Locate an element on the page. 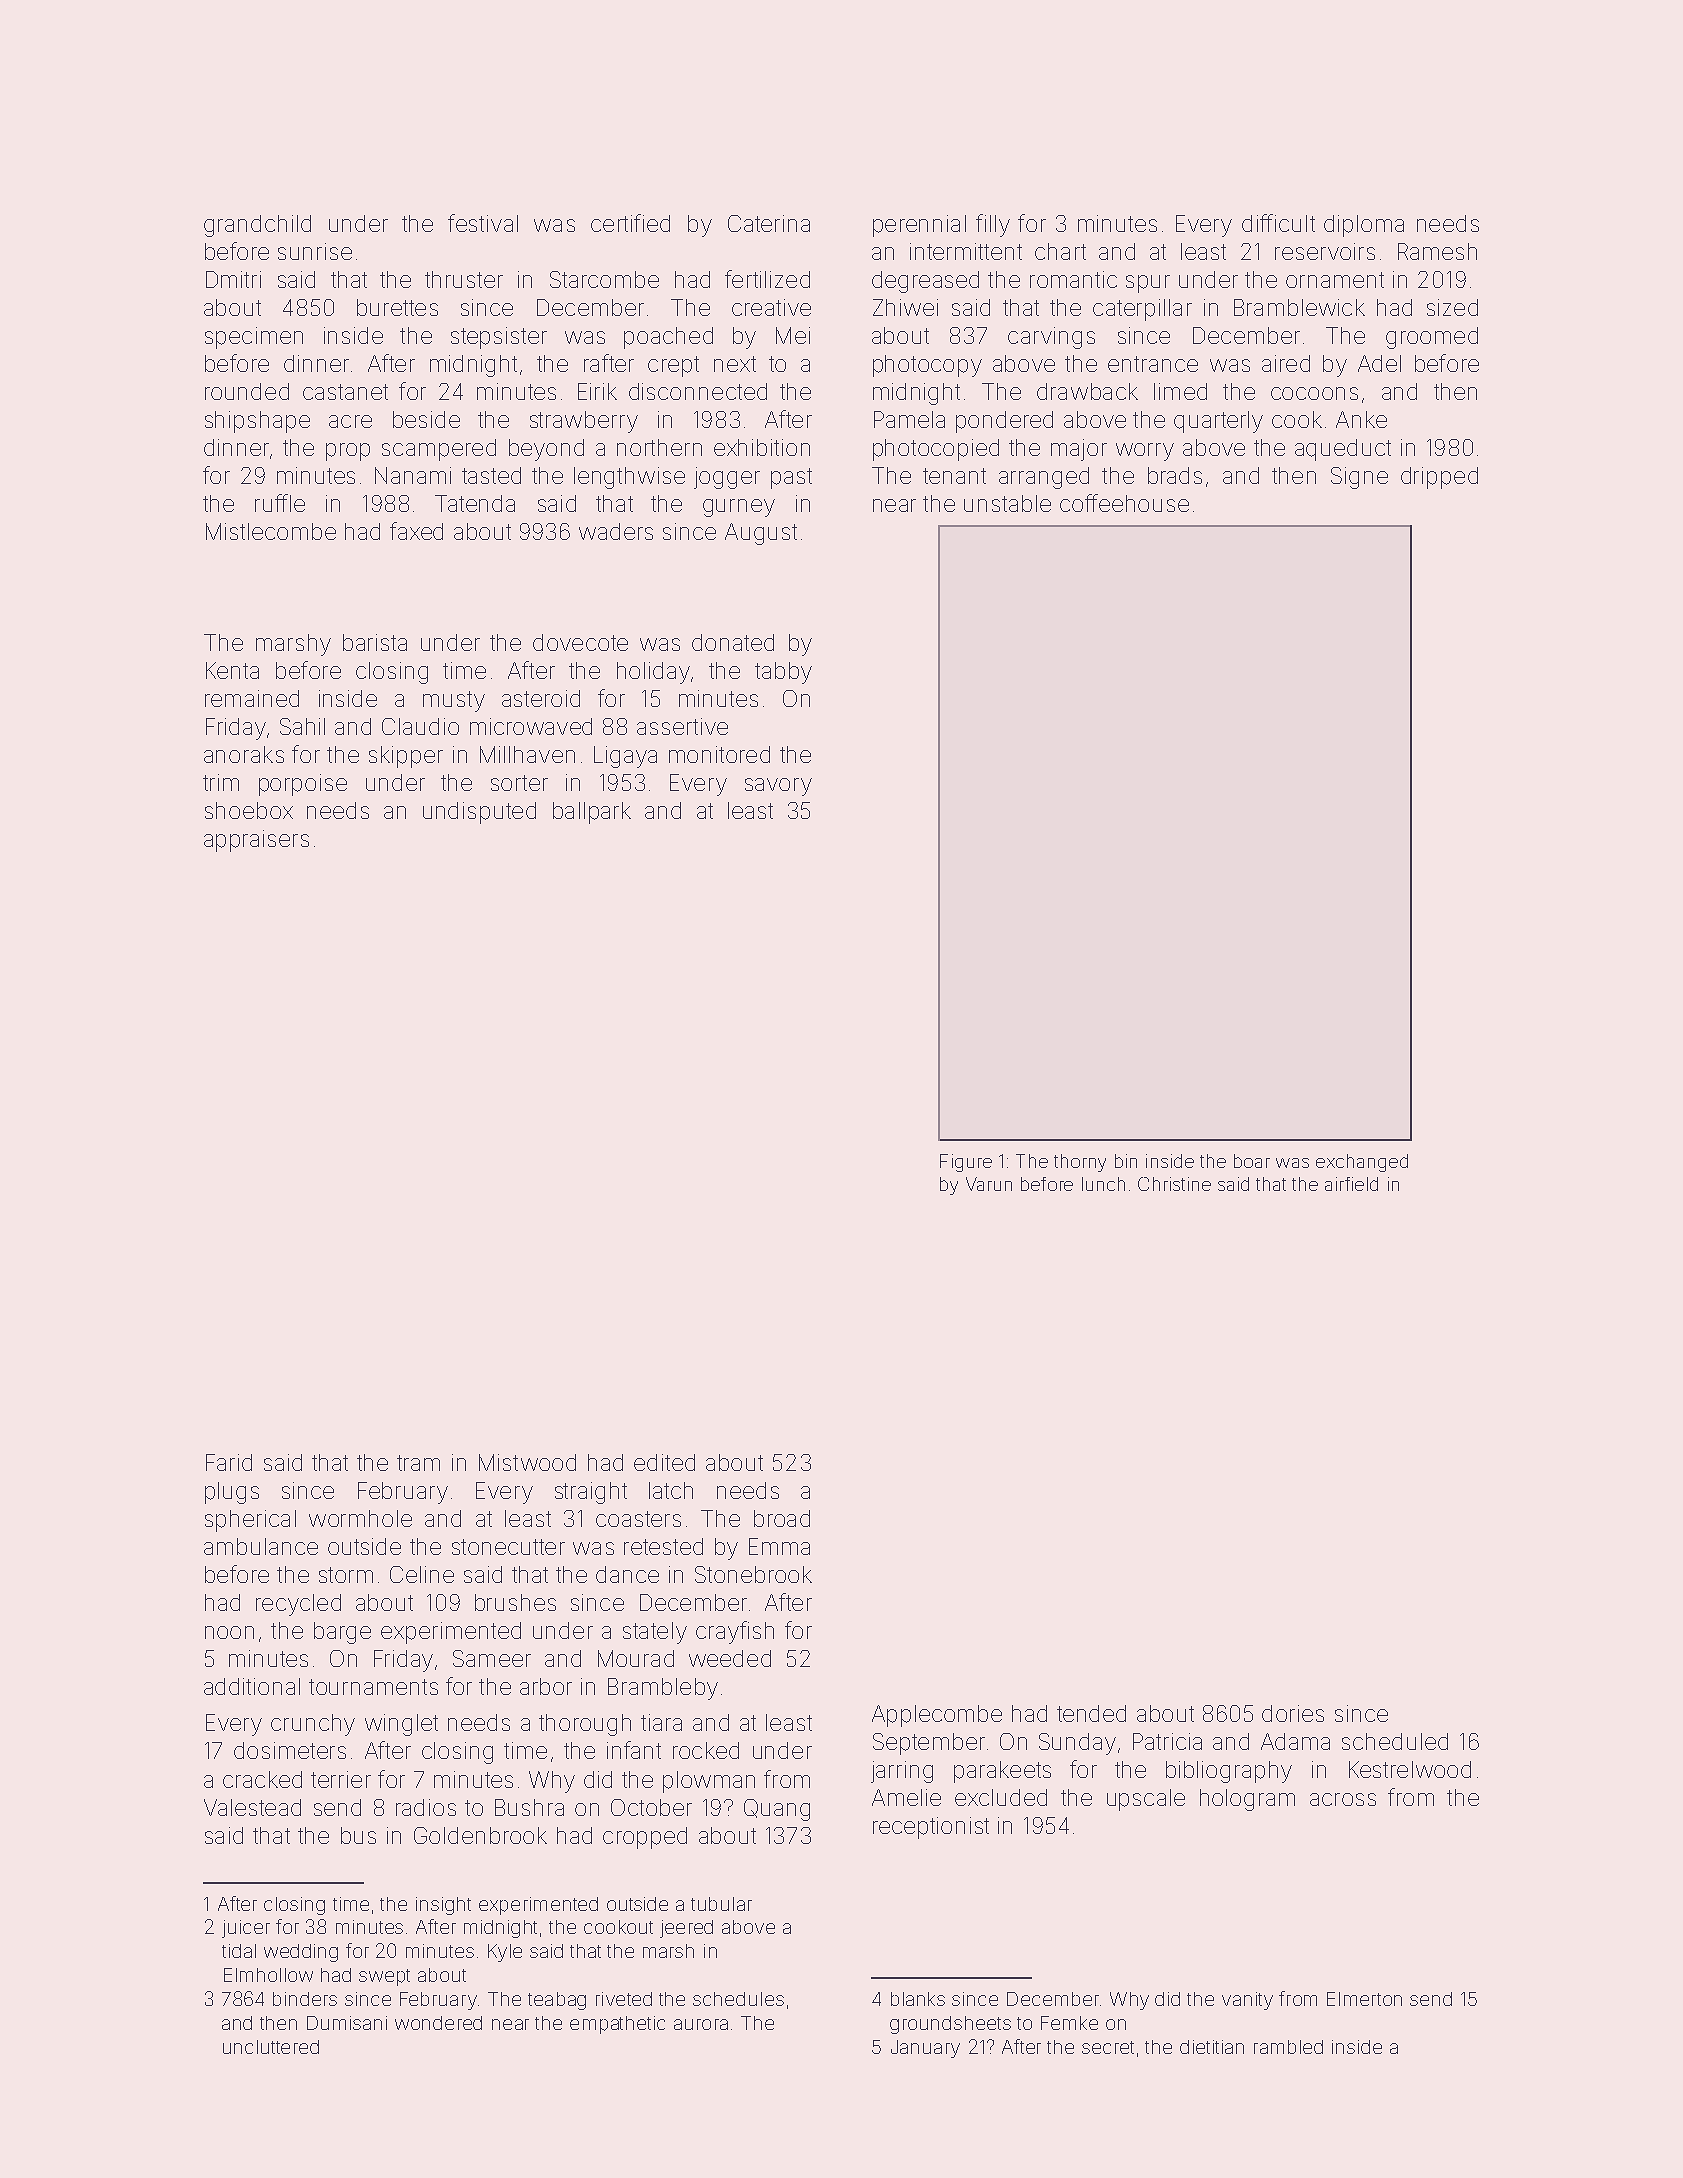  winglet is located at coordinates (401, 1725).
